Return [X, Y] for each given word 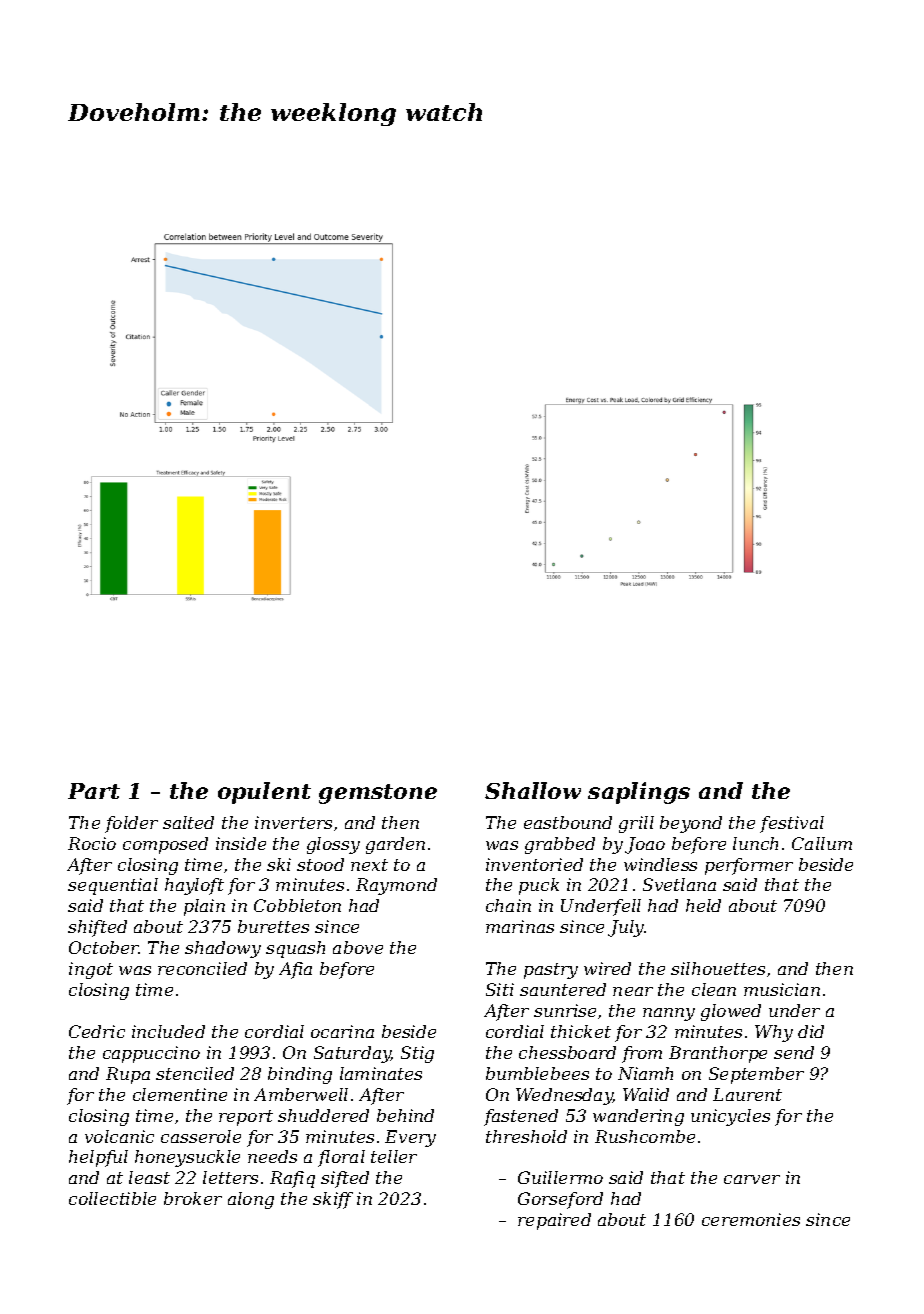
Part [94, 791]
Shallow [533, 790]
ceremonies [751, 1219]
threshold [526, 1136]
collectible [112, 1198]
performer [749, 866]
